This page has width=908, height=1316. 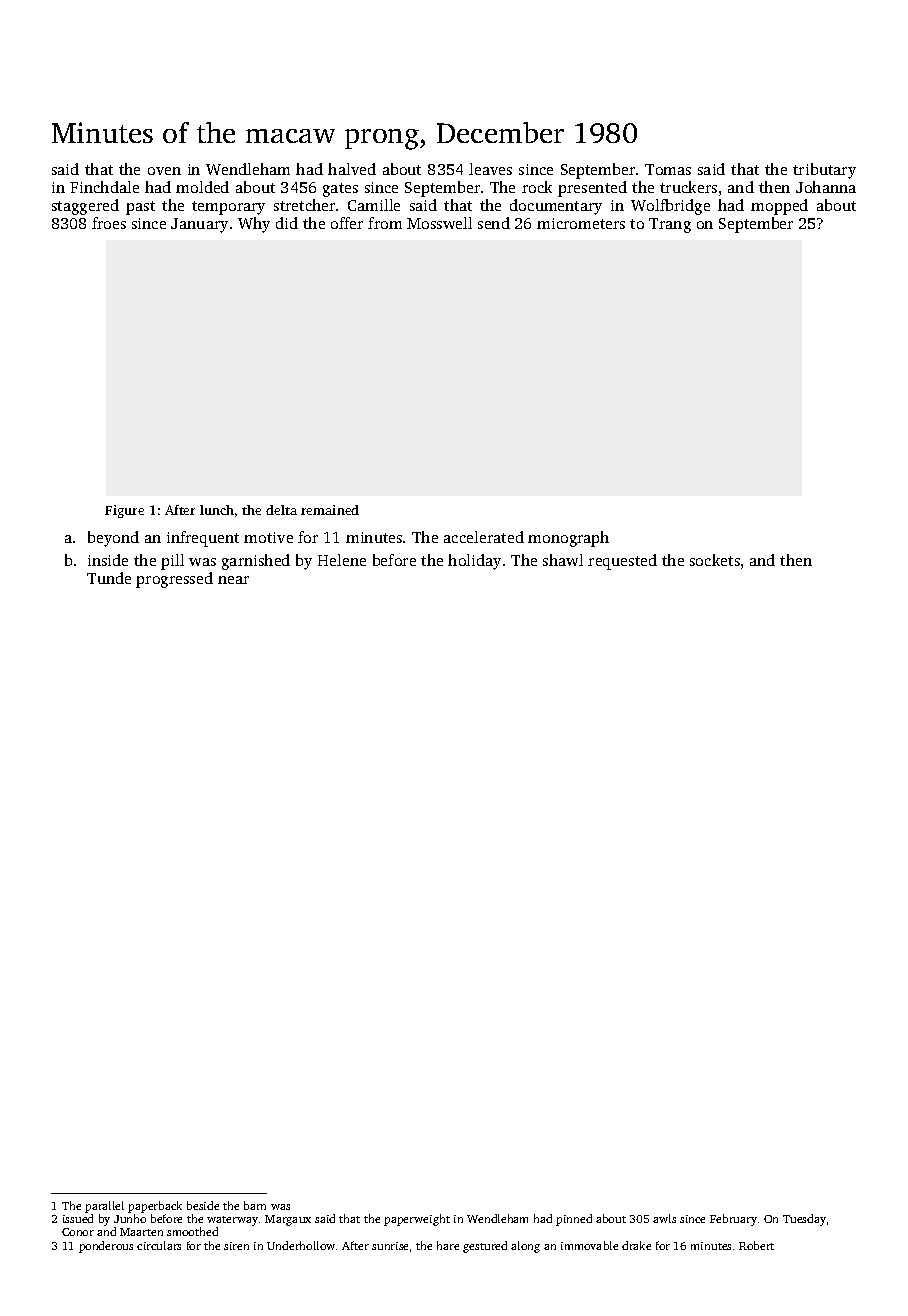 What do you see at coordinates (485, 1247) in the page?
I see `gestured` at bounding box center [485, 1247].
